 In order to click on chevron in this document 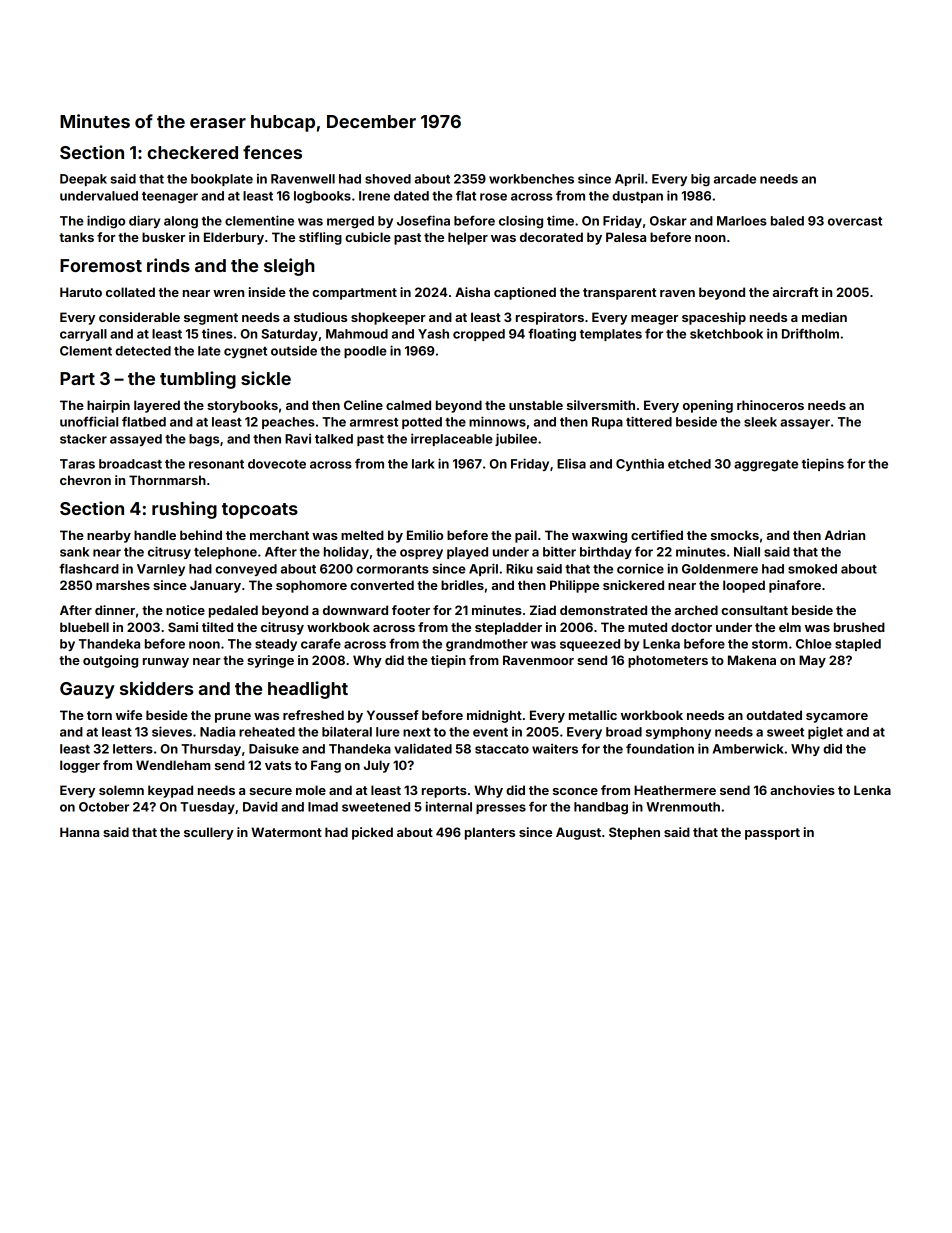, I will do `click(85, 480)`.
